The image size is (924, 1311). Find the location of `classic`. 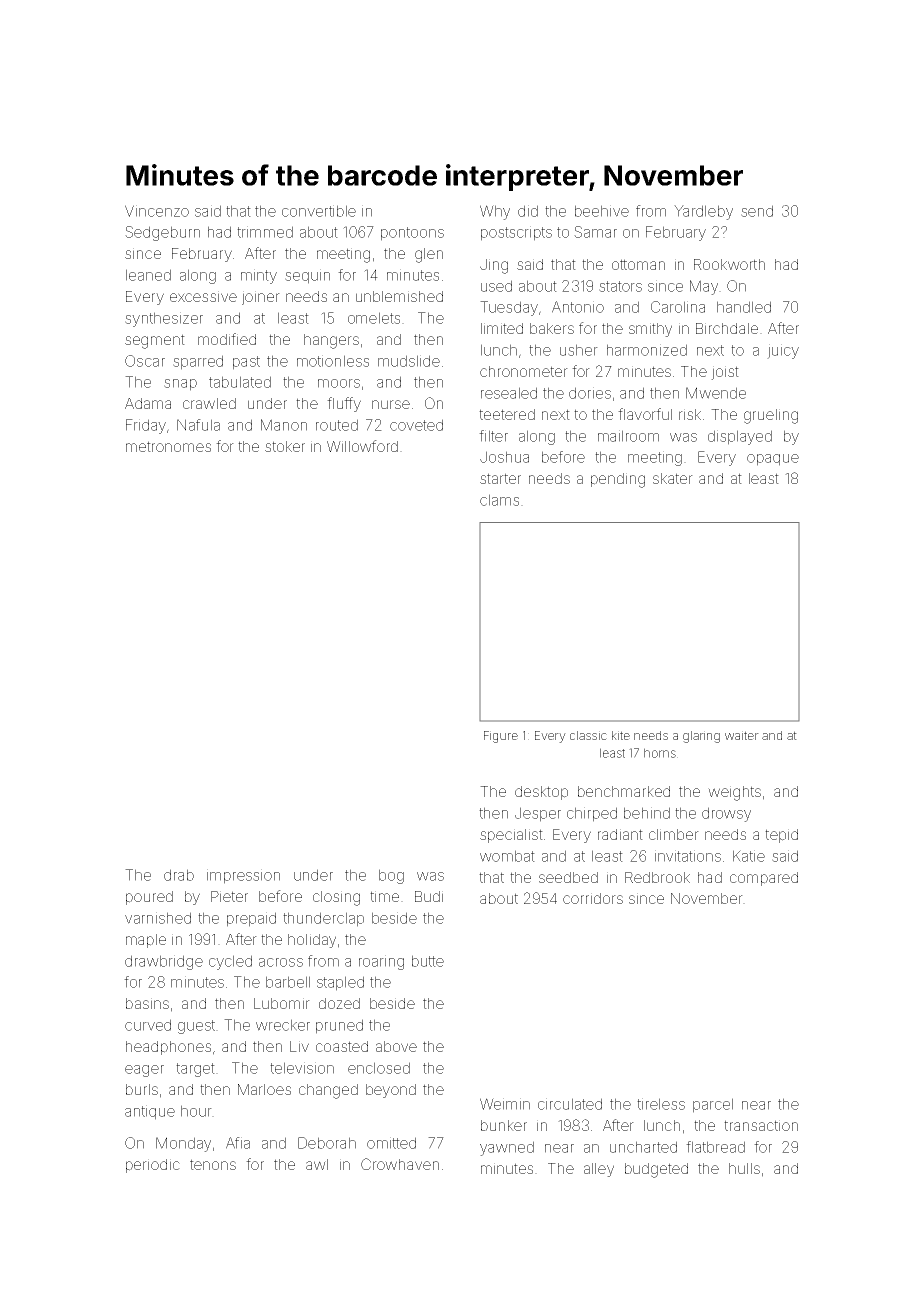

classic is located at coordinates (588, 735).
